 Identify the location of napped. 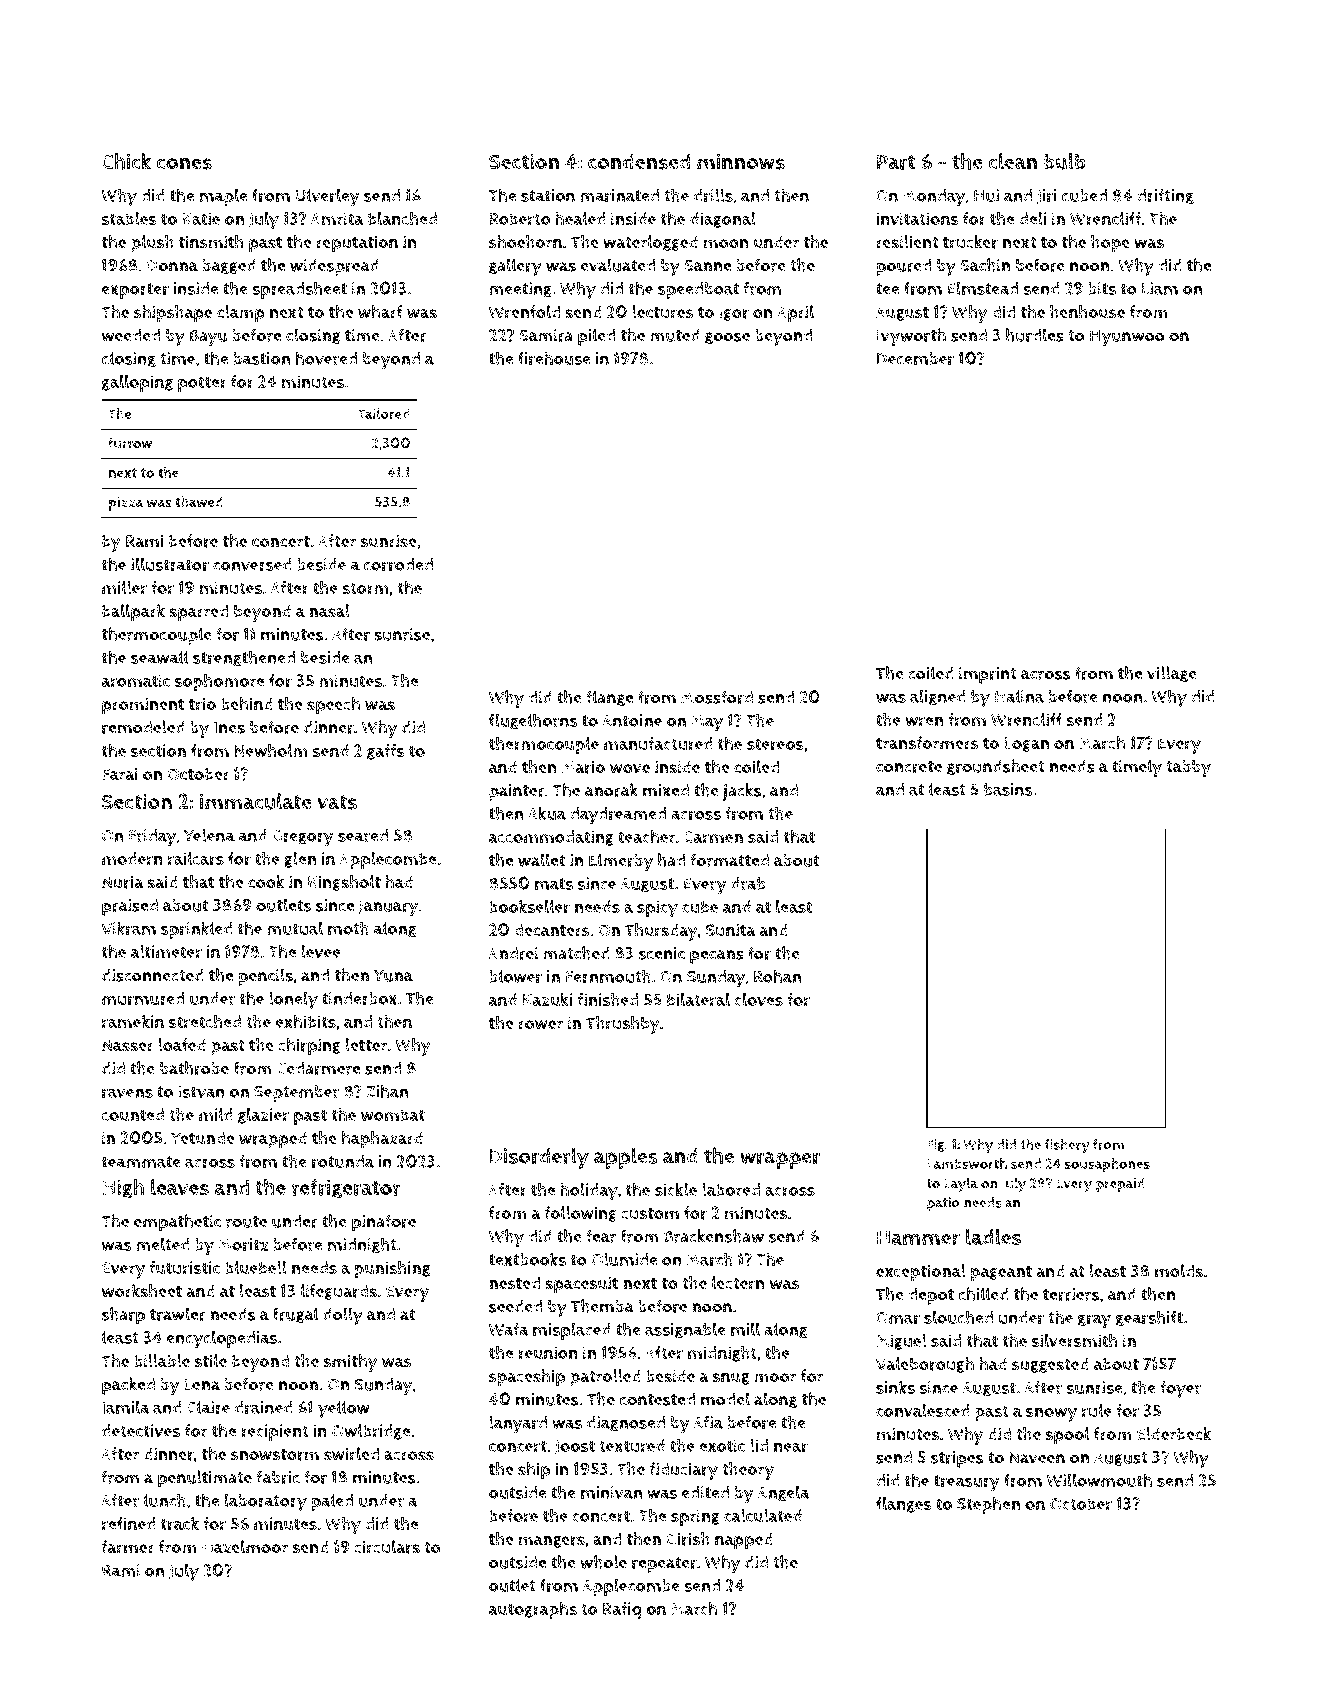
(744, 1541).
